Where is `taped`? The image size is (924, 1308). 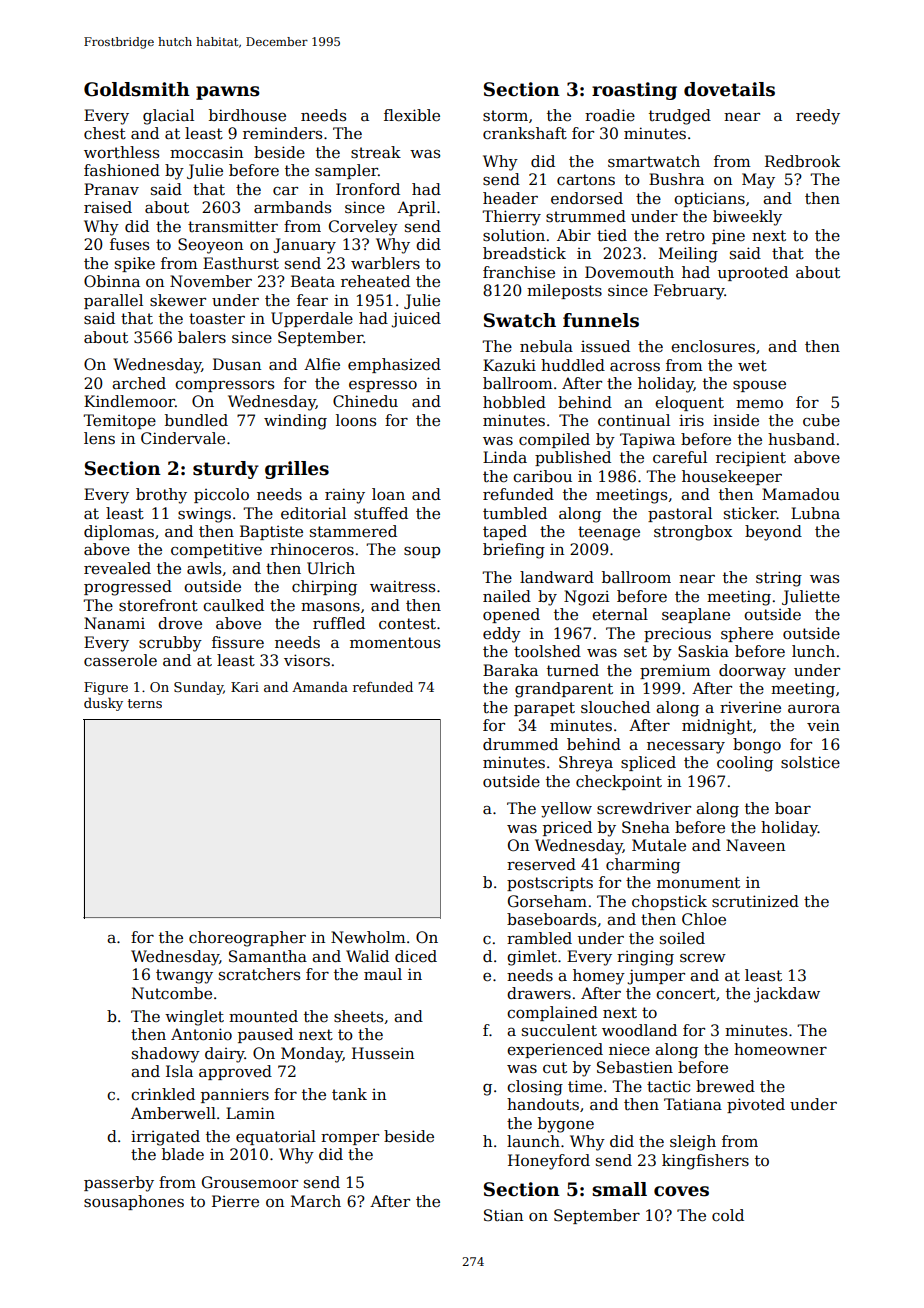 taped is located at coordinates (505, 532).
